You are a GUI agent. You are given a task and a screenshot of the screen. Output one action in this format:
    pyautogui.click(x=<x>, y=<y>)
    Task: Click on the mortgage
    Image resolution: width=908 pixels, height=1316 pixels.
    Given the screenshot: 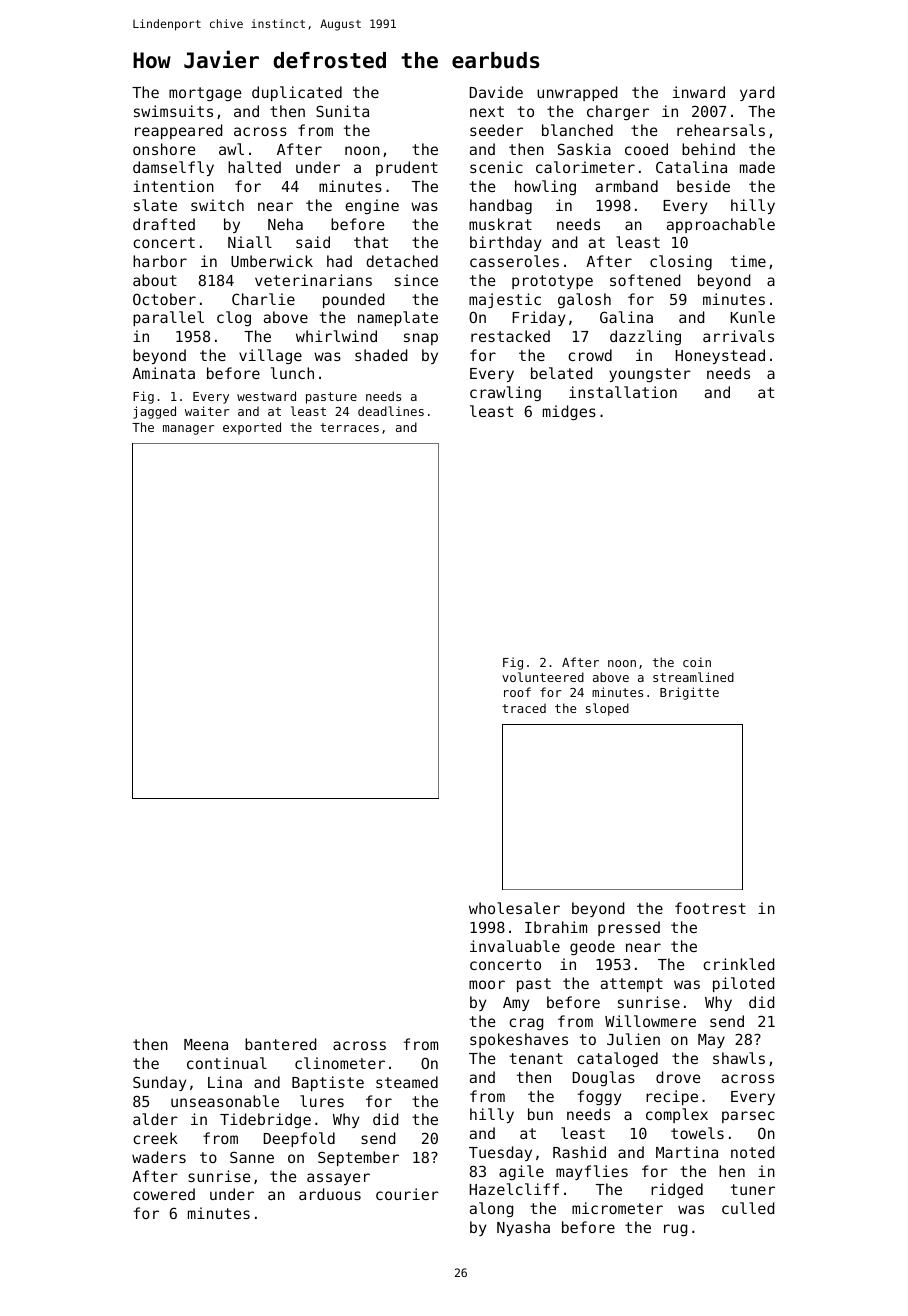 What is the action you would take?
    pyautogui.click(x=205, y=94)
